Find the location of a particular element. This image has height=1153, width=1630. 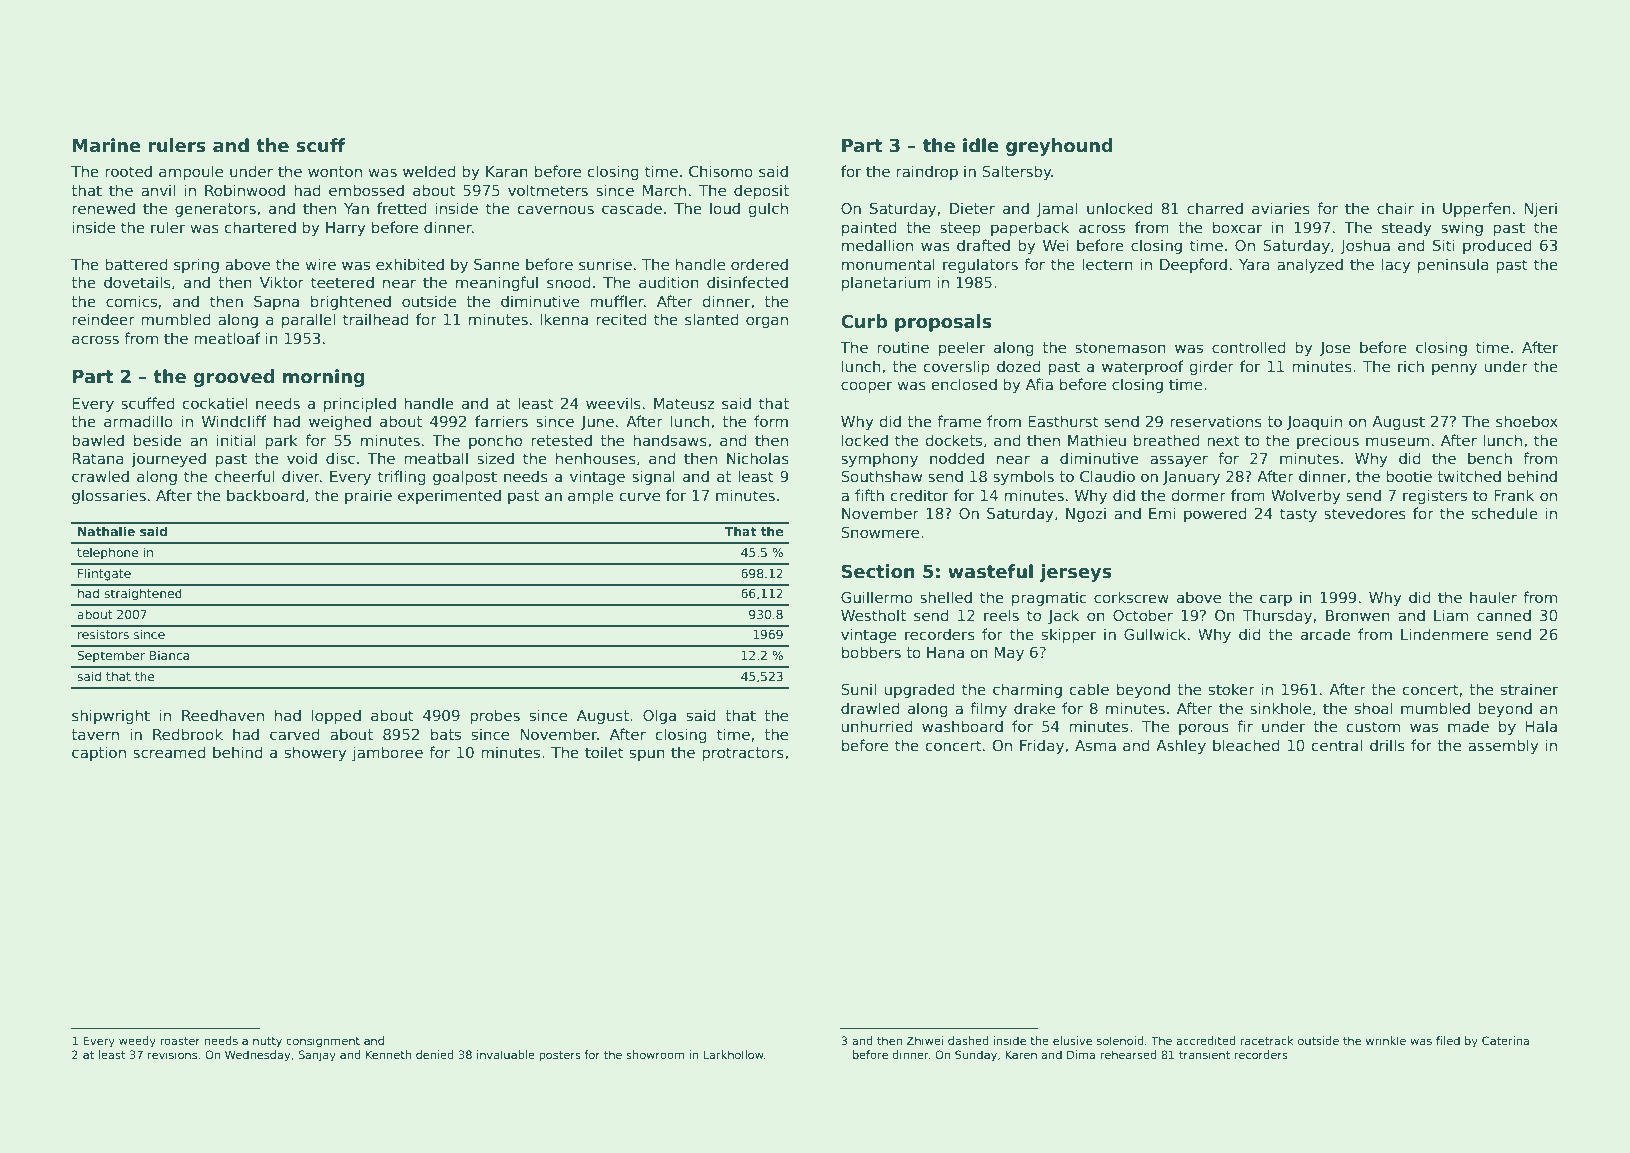

strainer is located at coordinates (1529, 689).
